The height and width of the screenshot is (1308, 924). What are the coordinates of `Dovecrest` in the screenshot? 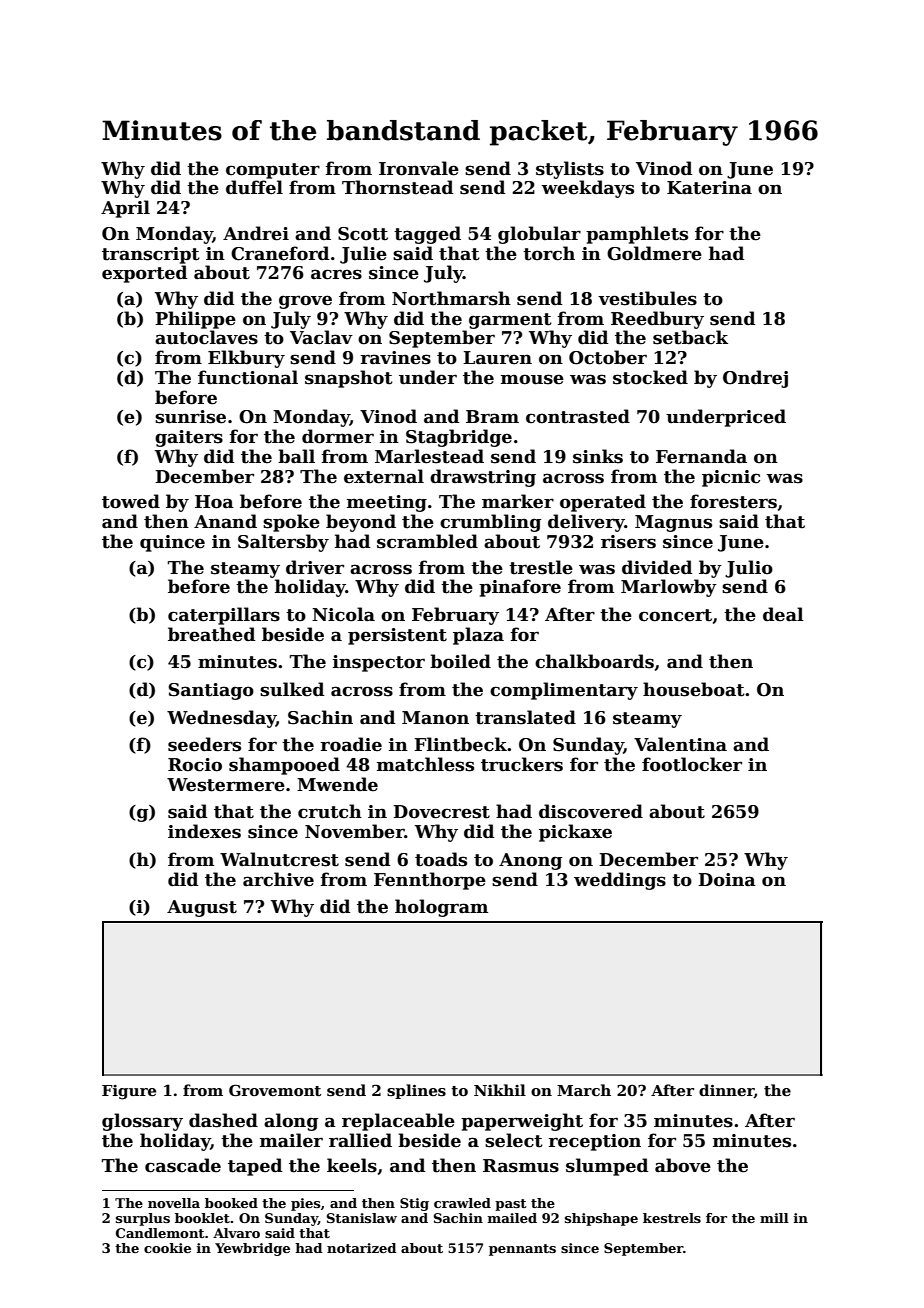 It's located at (441, 812).
